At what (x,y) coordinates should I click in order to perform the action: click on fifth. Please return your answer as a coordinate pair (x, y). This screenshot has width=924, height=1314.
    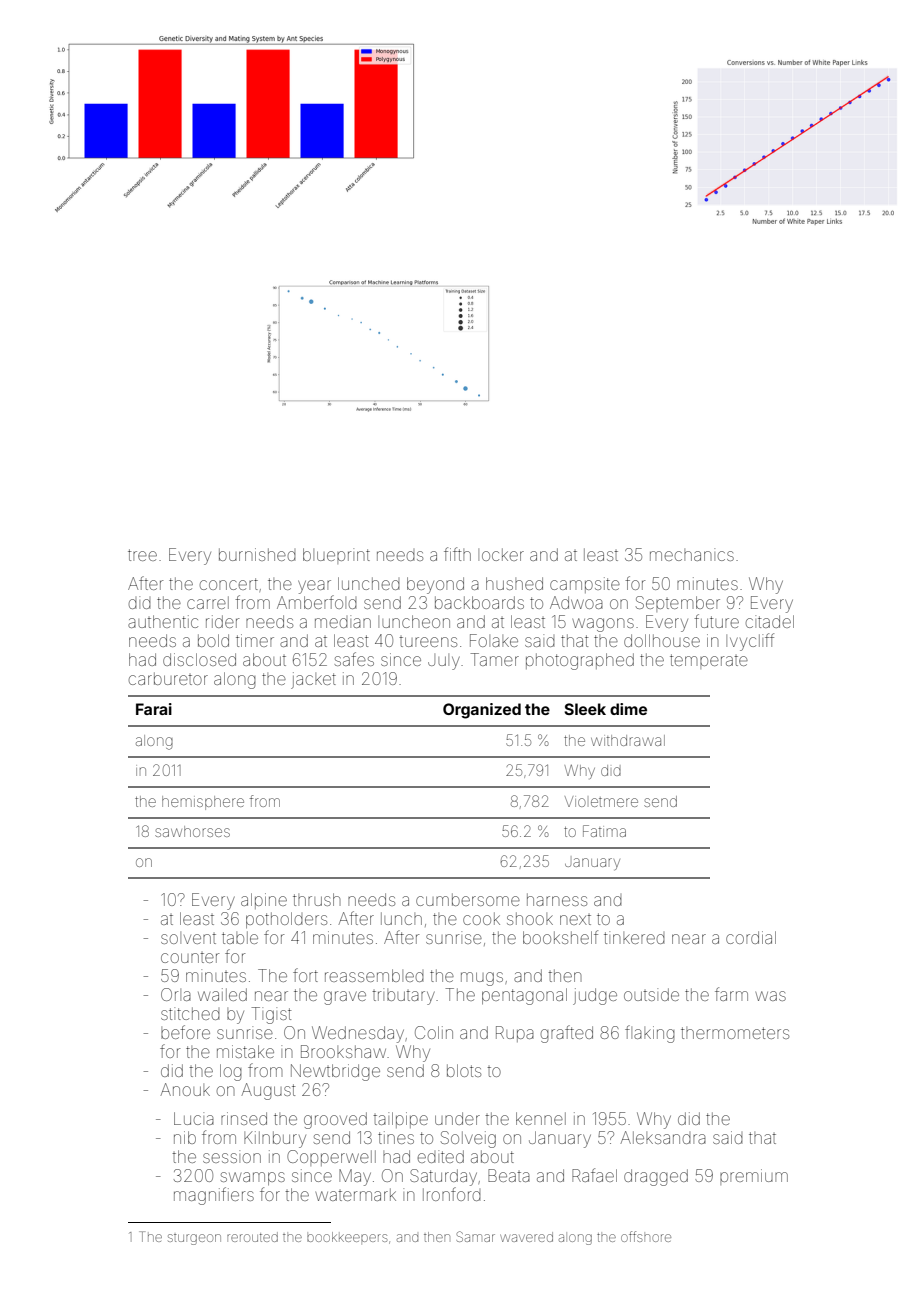
    Looking at the image, I should click on (457, 554).
